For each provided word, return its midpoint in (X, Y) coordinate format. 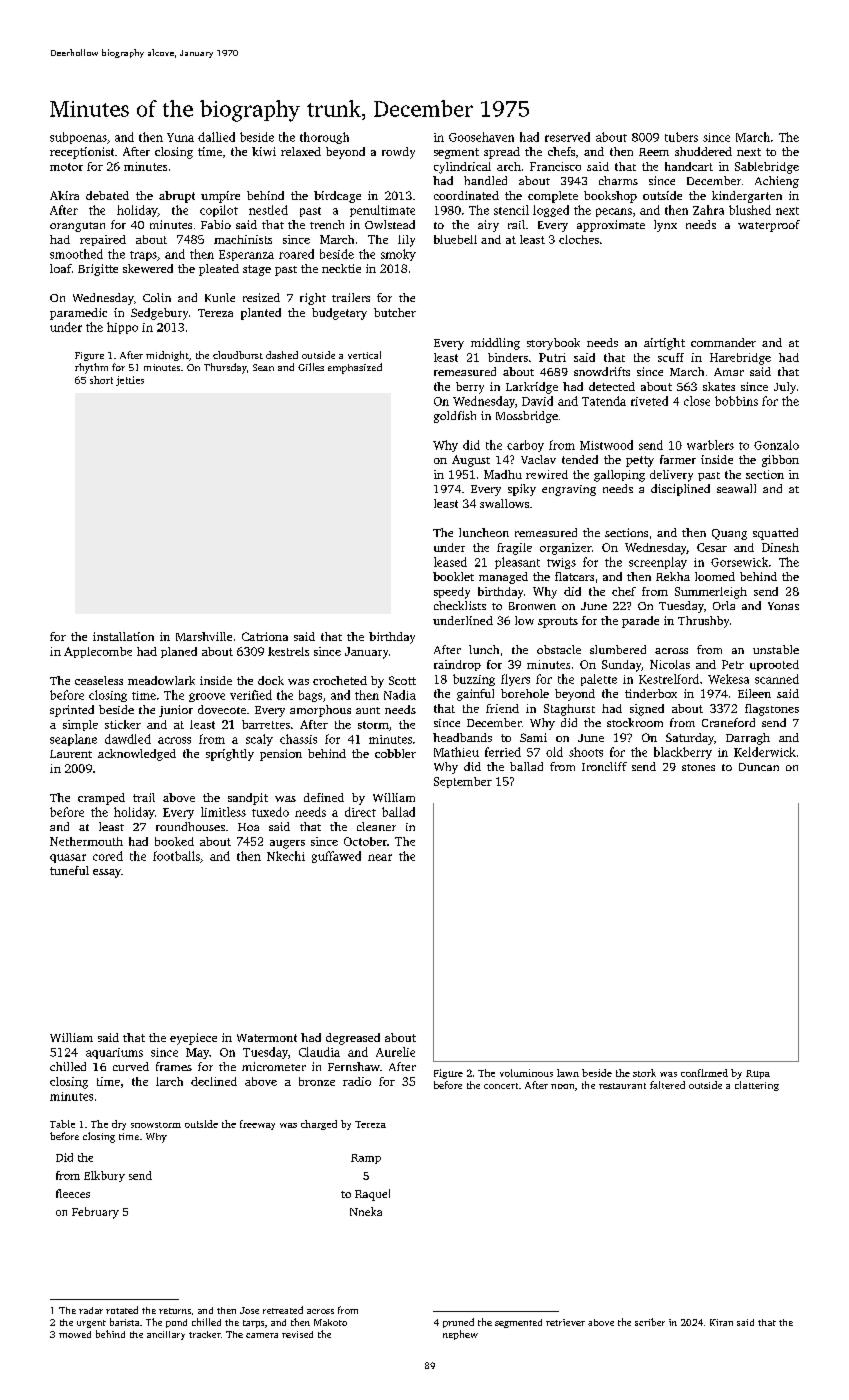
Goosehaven (481, 137)
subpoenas (78, 138)
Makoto (330, 1322)
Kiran (721, 1322)
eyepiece (193, 1039)
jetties (130, 381)
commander (723, 342)
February (95, 1213)
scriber (650, 1322)
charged (319, 1125)
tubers (681, 137)
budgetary (339, 314)
